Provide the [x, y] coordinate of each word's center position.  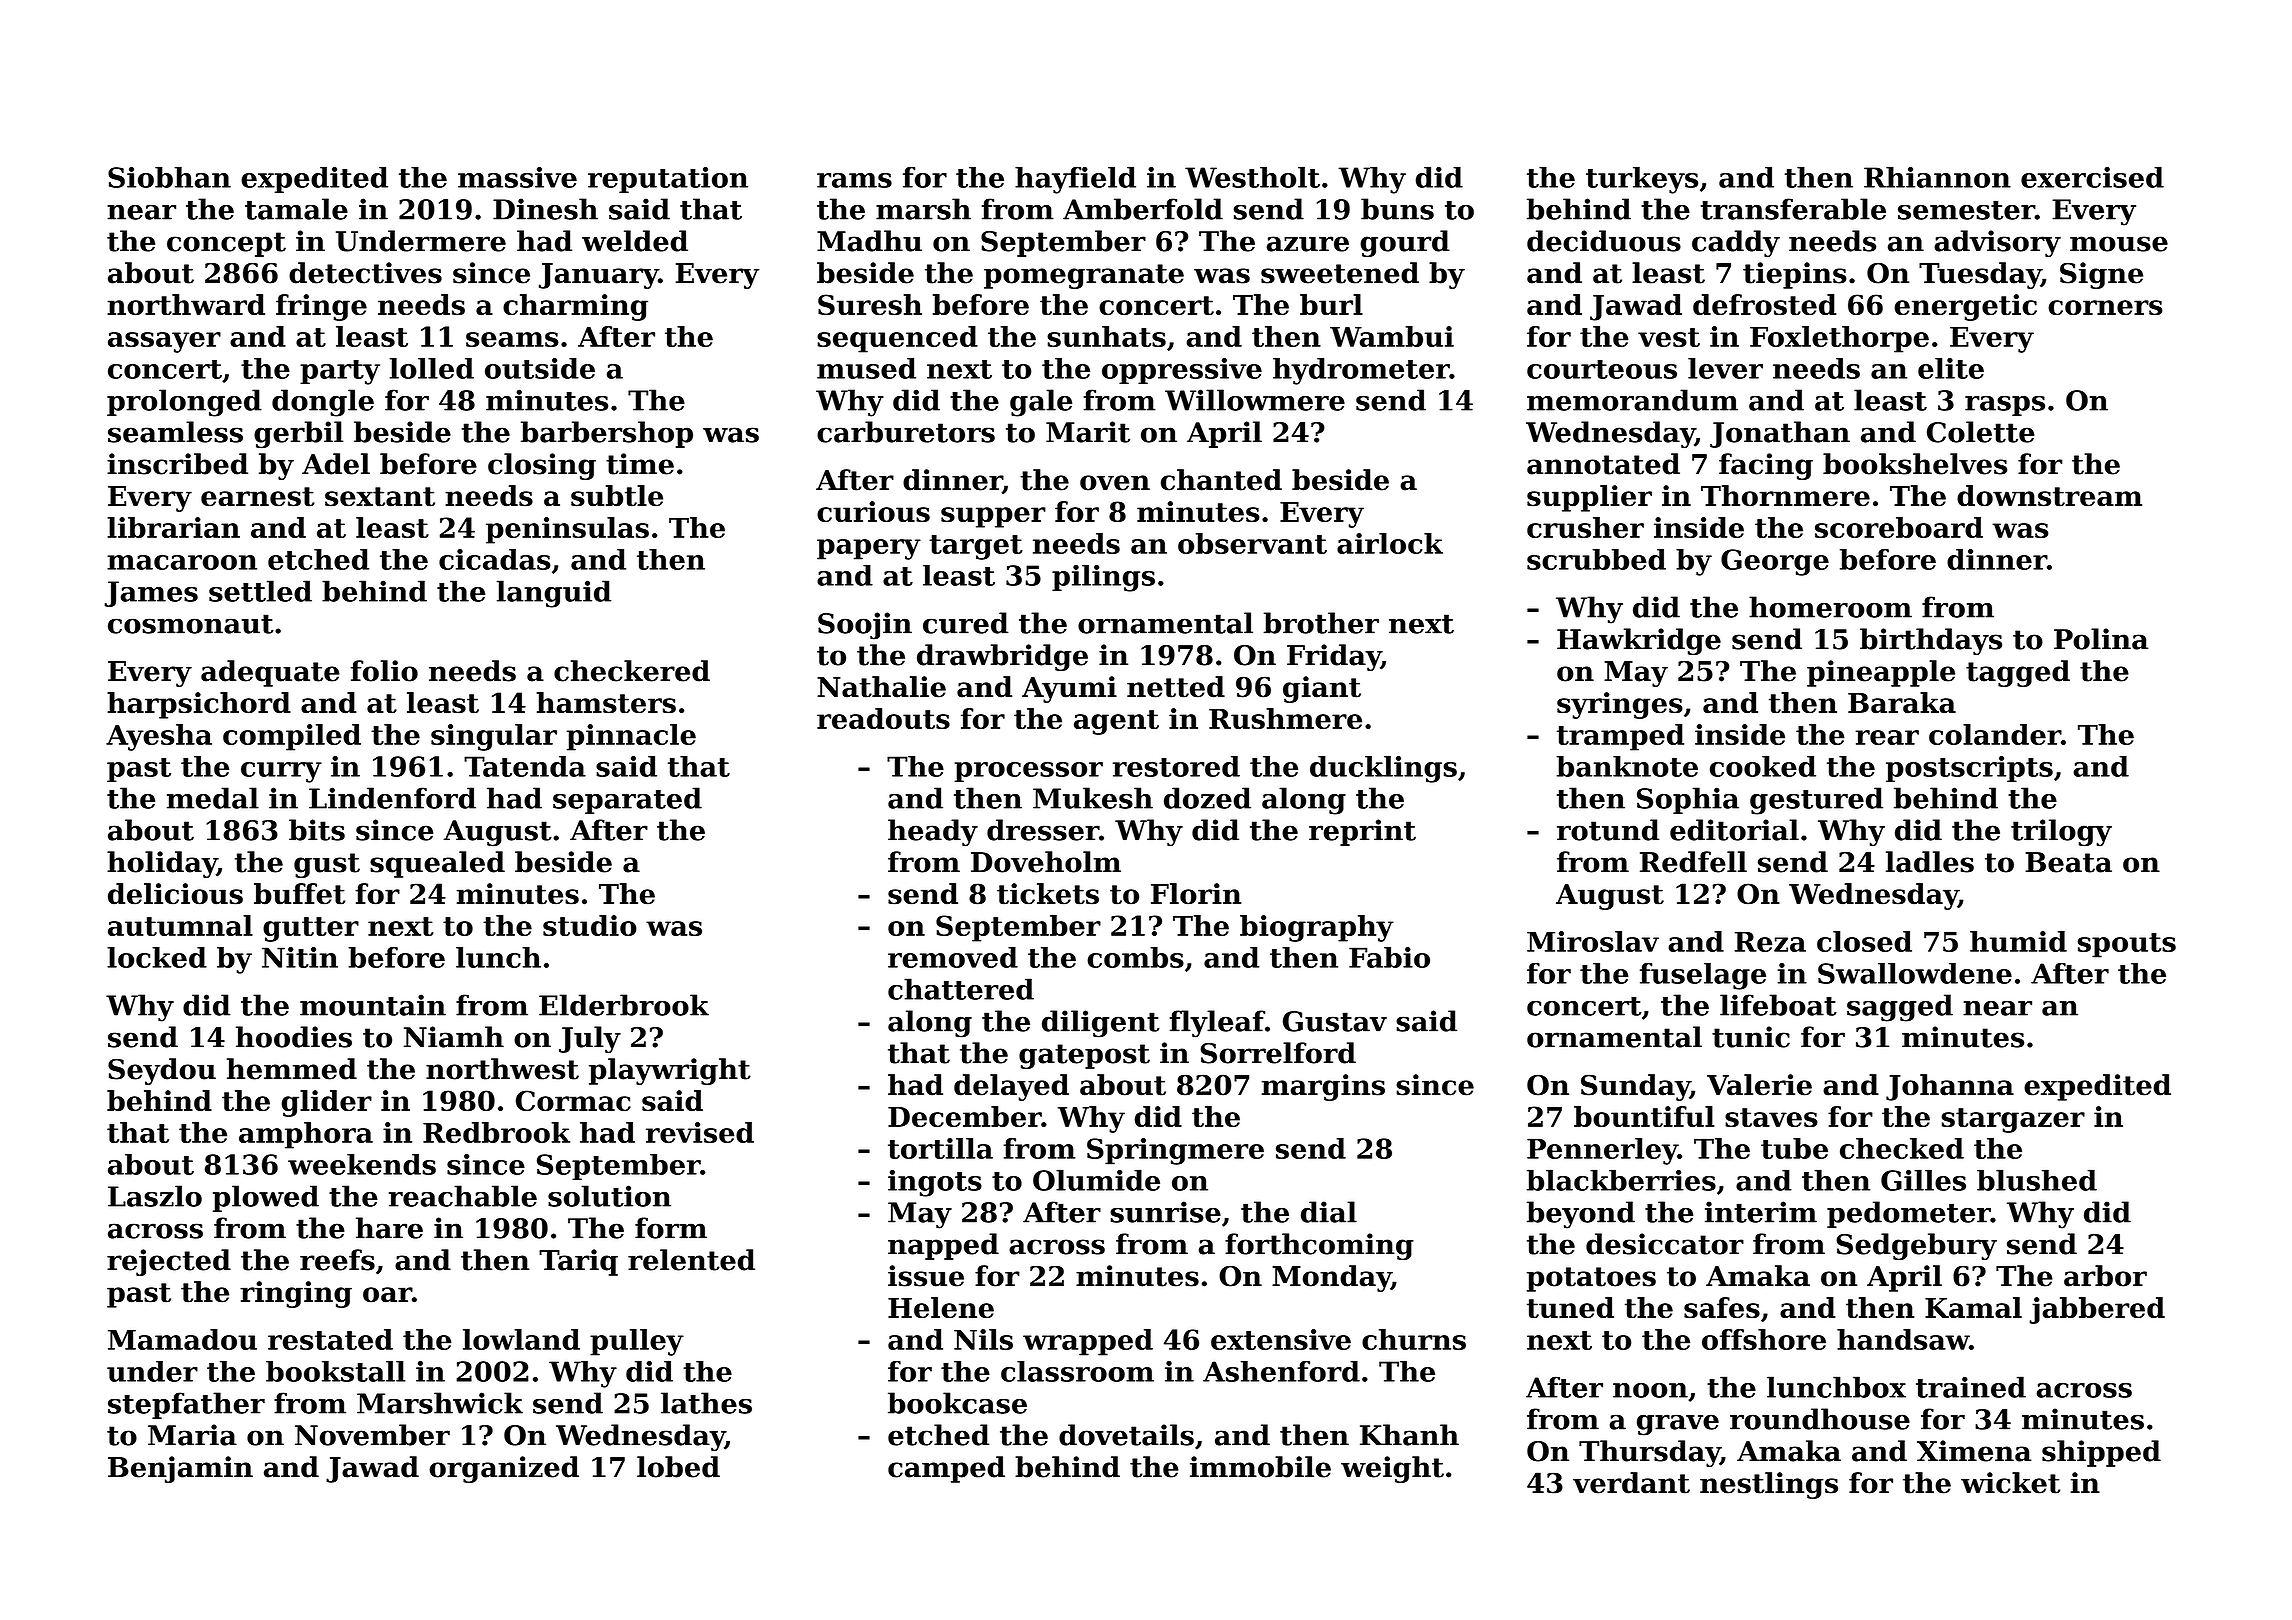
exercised [2092, 177]
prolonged [184, 403]
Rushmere [1285, 718]
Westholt [1252, 177]
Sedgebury [1916, 1246]
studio [590, 925]
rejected [169, 1262]
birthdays [1931, 641]
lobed [678, 1467]
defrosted [1764, 304]
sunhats [1106, 336]
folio [384, 671]
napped [943, 1246]
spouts [2127, 945]
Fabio [1389, 957]
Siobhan [169, 177]
